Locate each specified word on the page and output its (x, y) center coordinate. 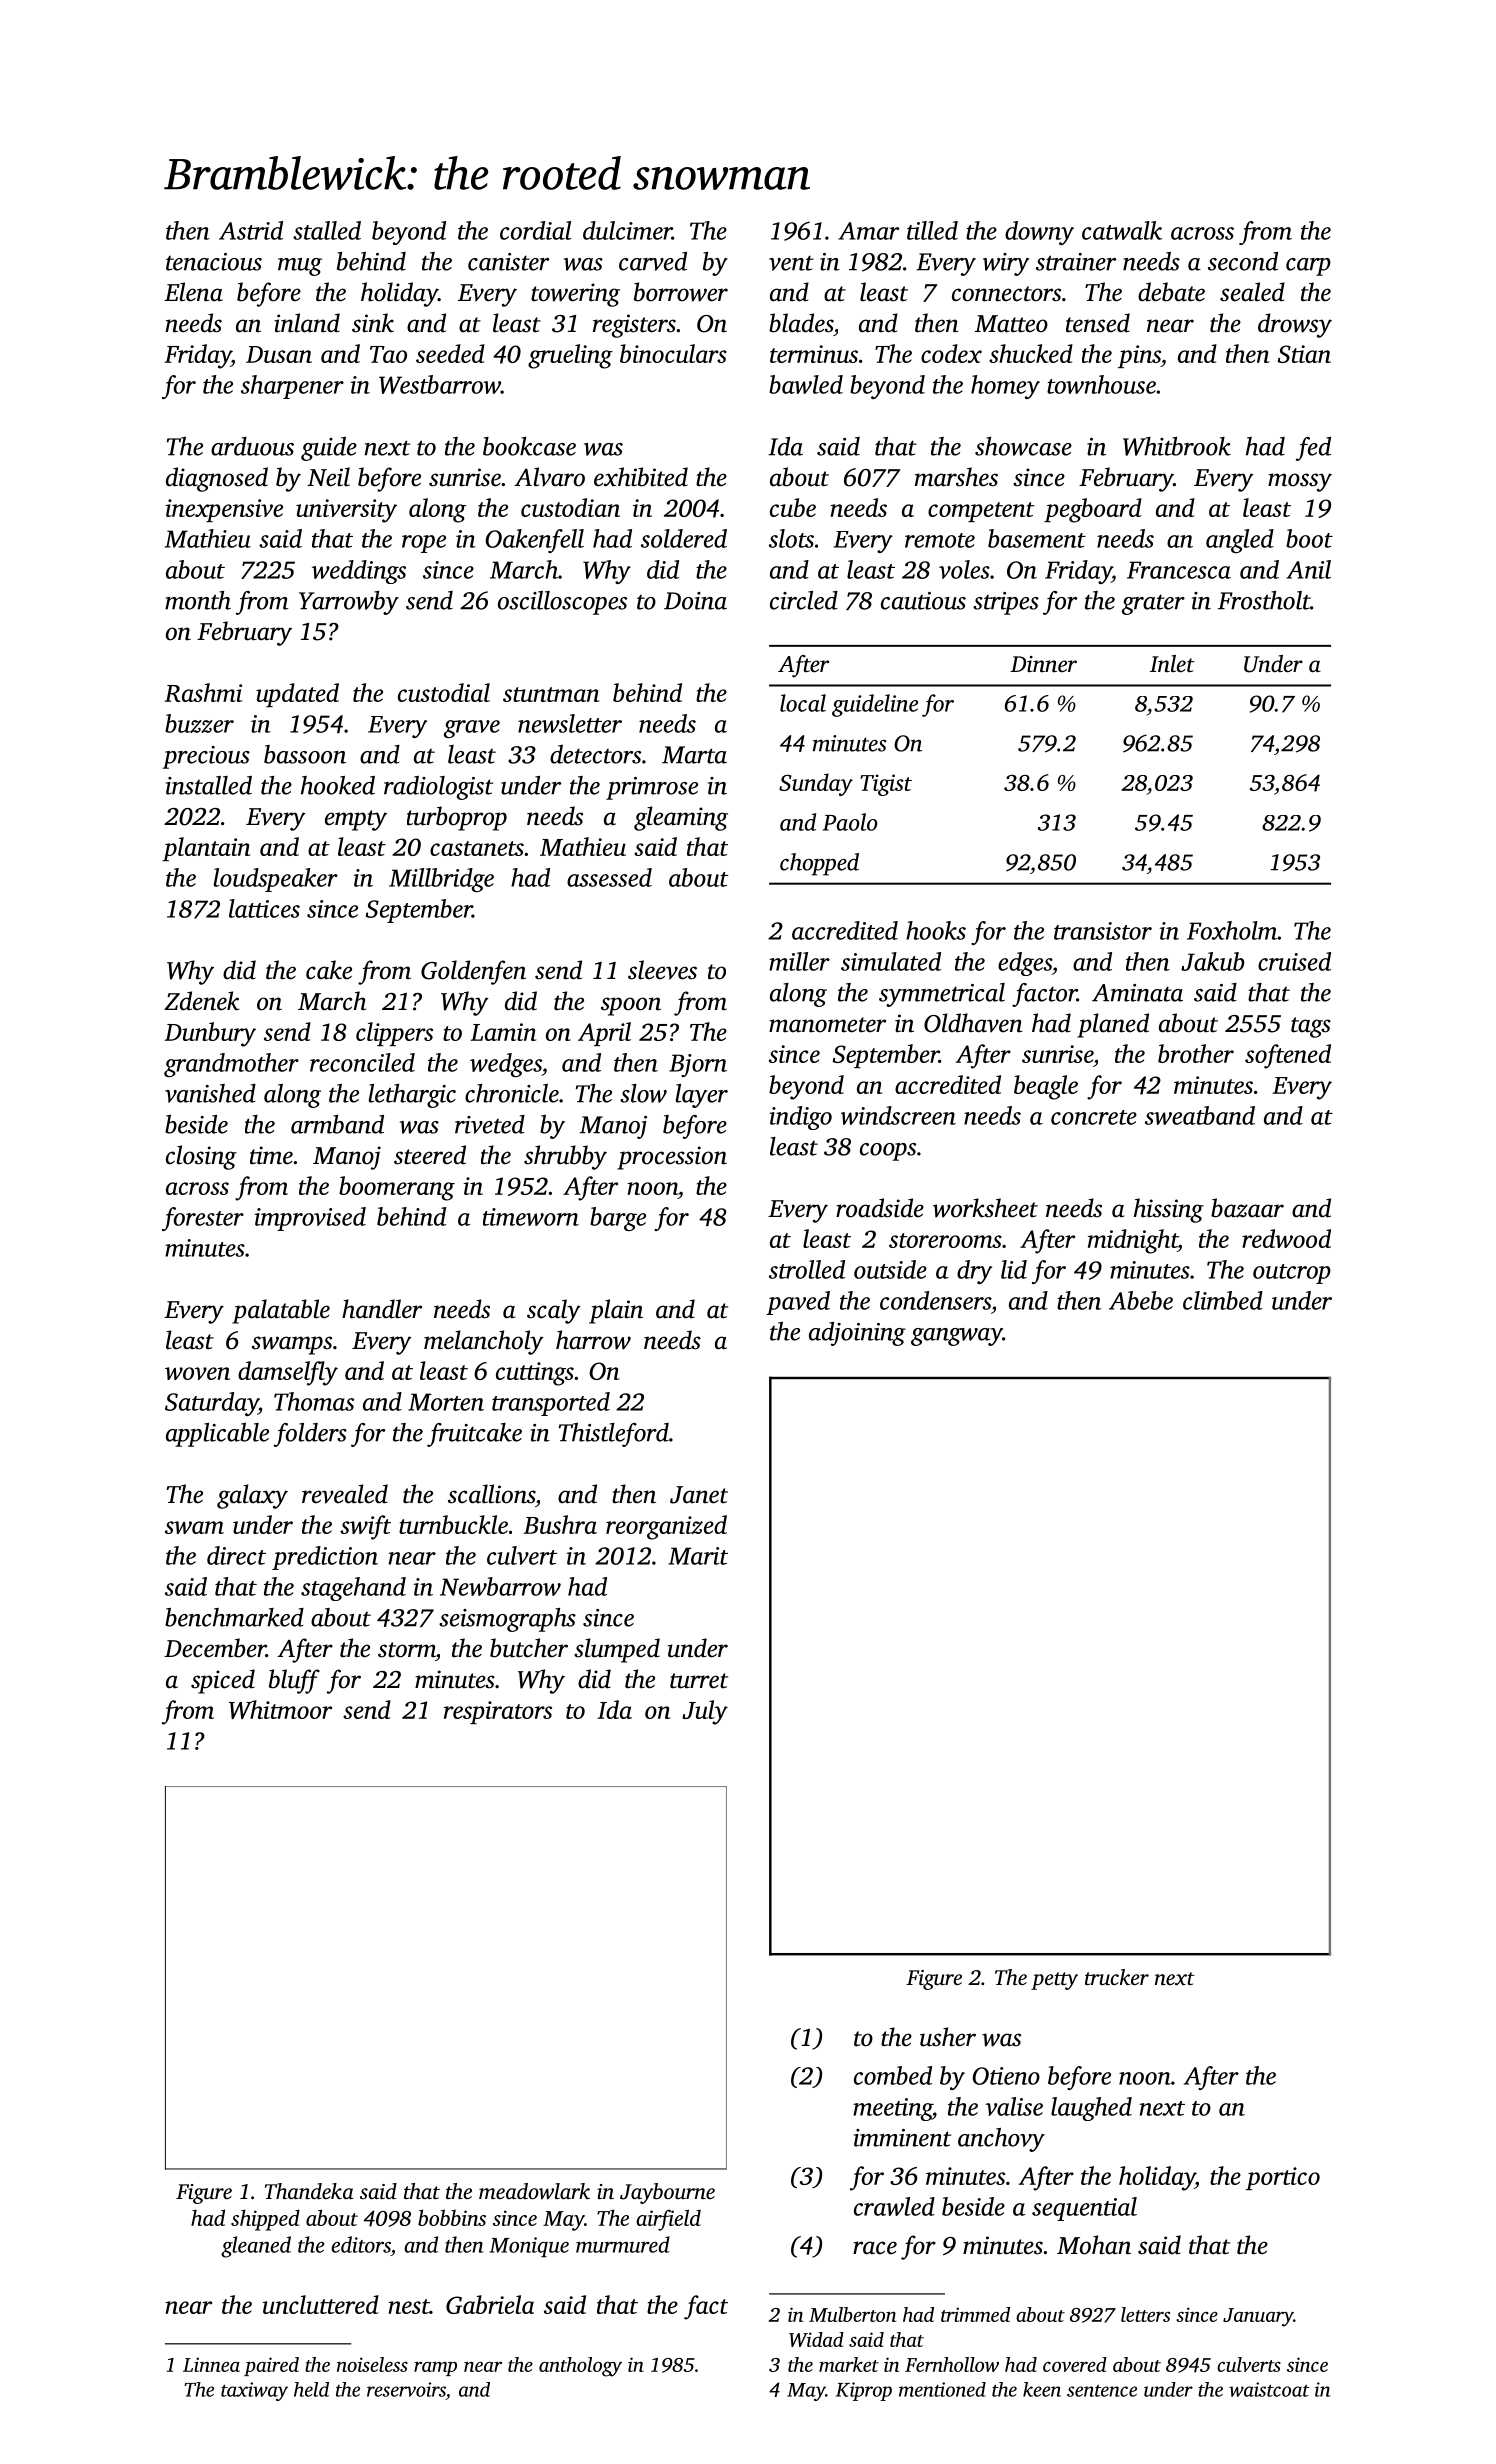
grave (472, 729)
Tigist (886, 785)
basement (1037, 538)
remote (940, 540)
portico (1283, 2178)
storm (407, 1650)
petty (1054, 1981)
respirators (498, 1712)
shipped (265, 2220)
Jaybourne (667, 2193)
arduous (252, 446)
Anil (1308, 569)
